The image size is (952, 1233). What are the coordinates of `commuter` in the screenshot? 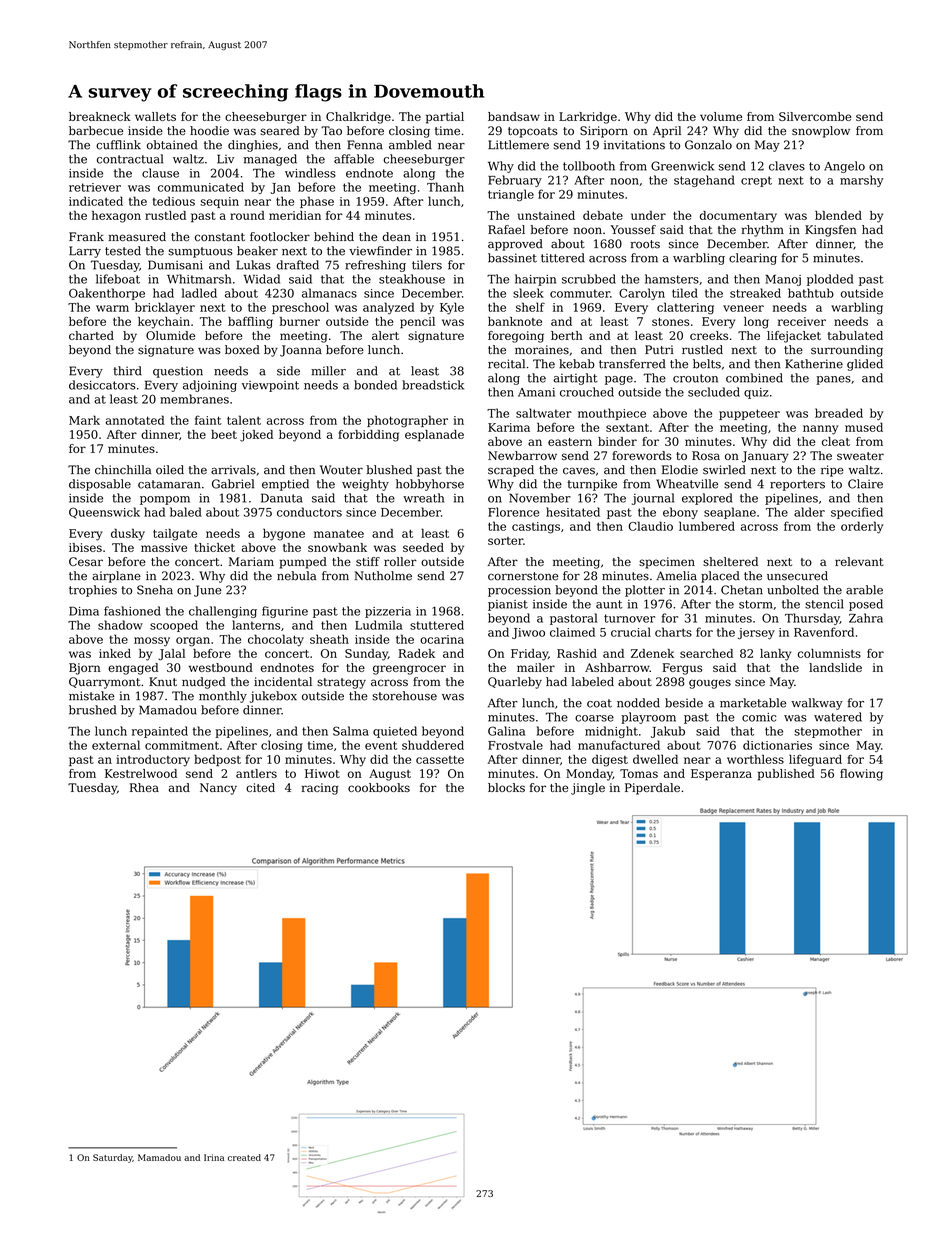 It's located at (580, 293).
